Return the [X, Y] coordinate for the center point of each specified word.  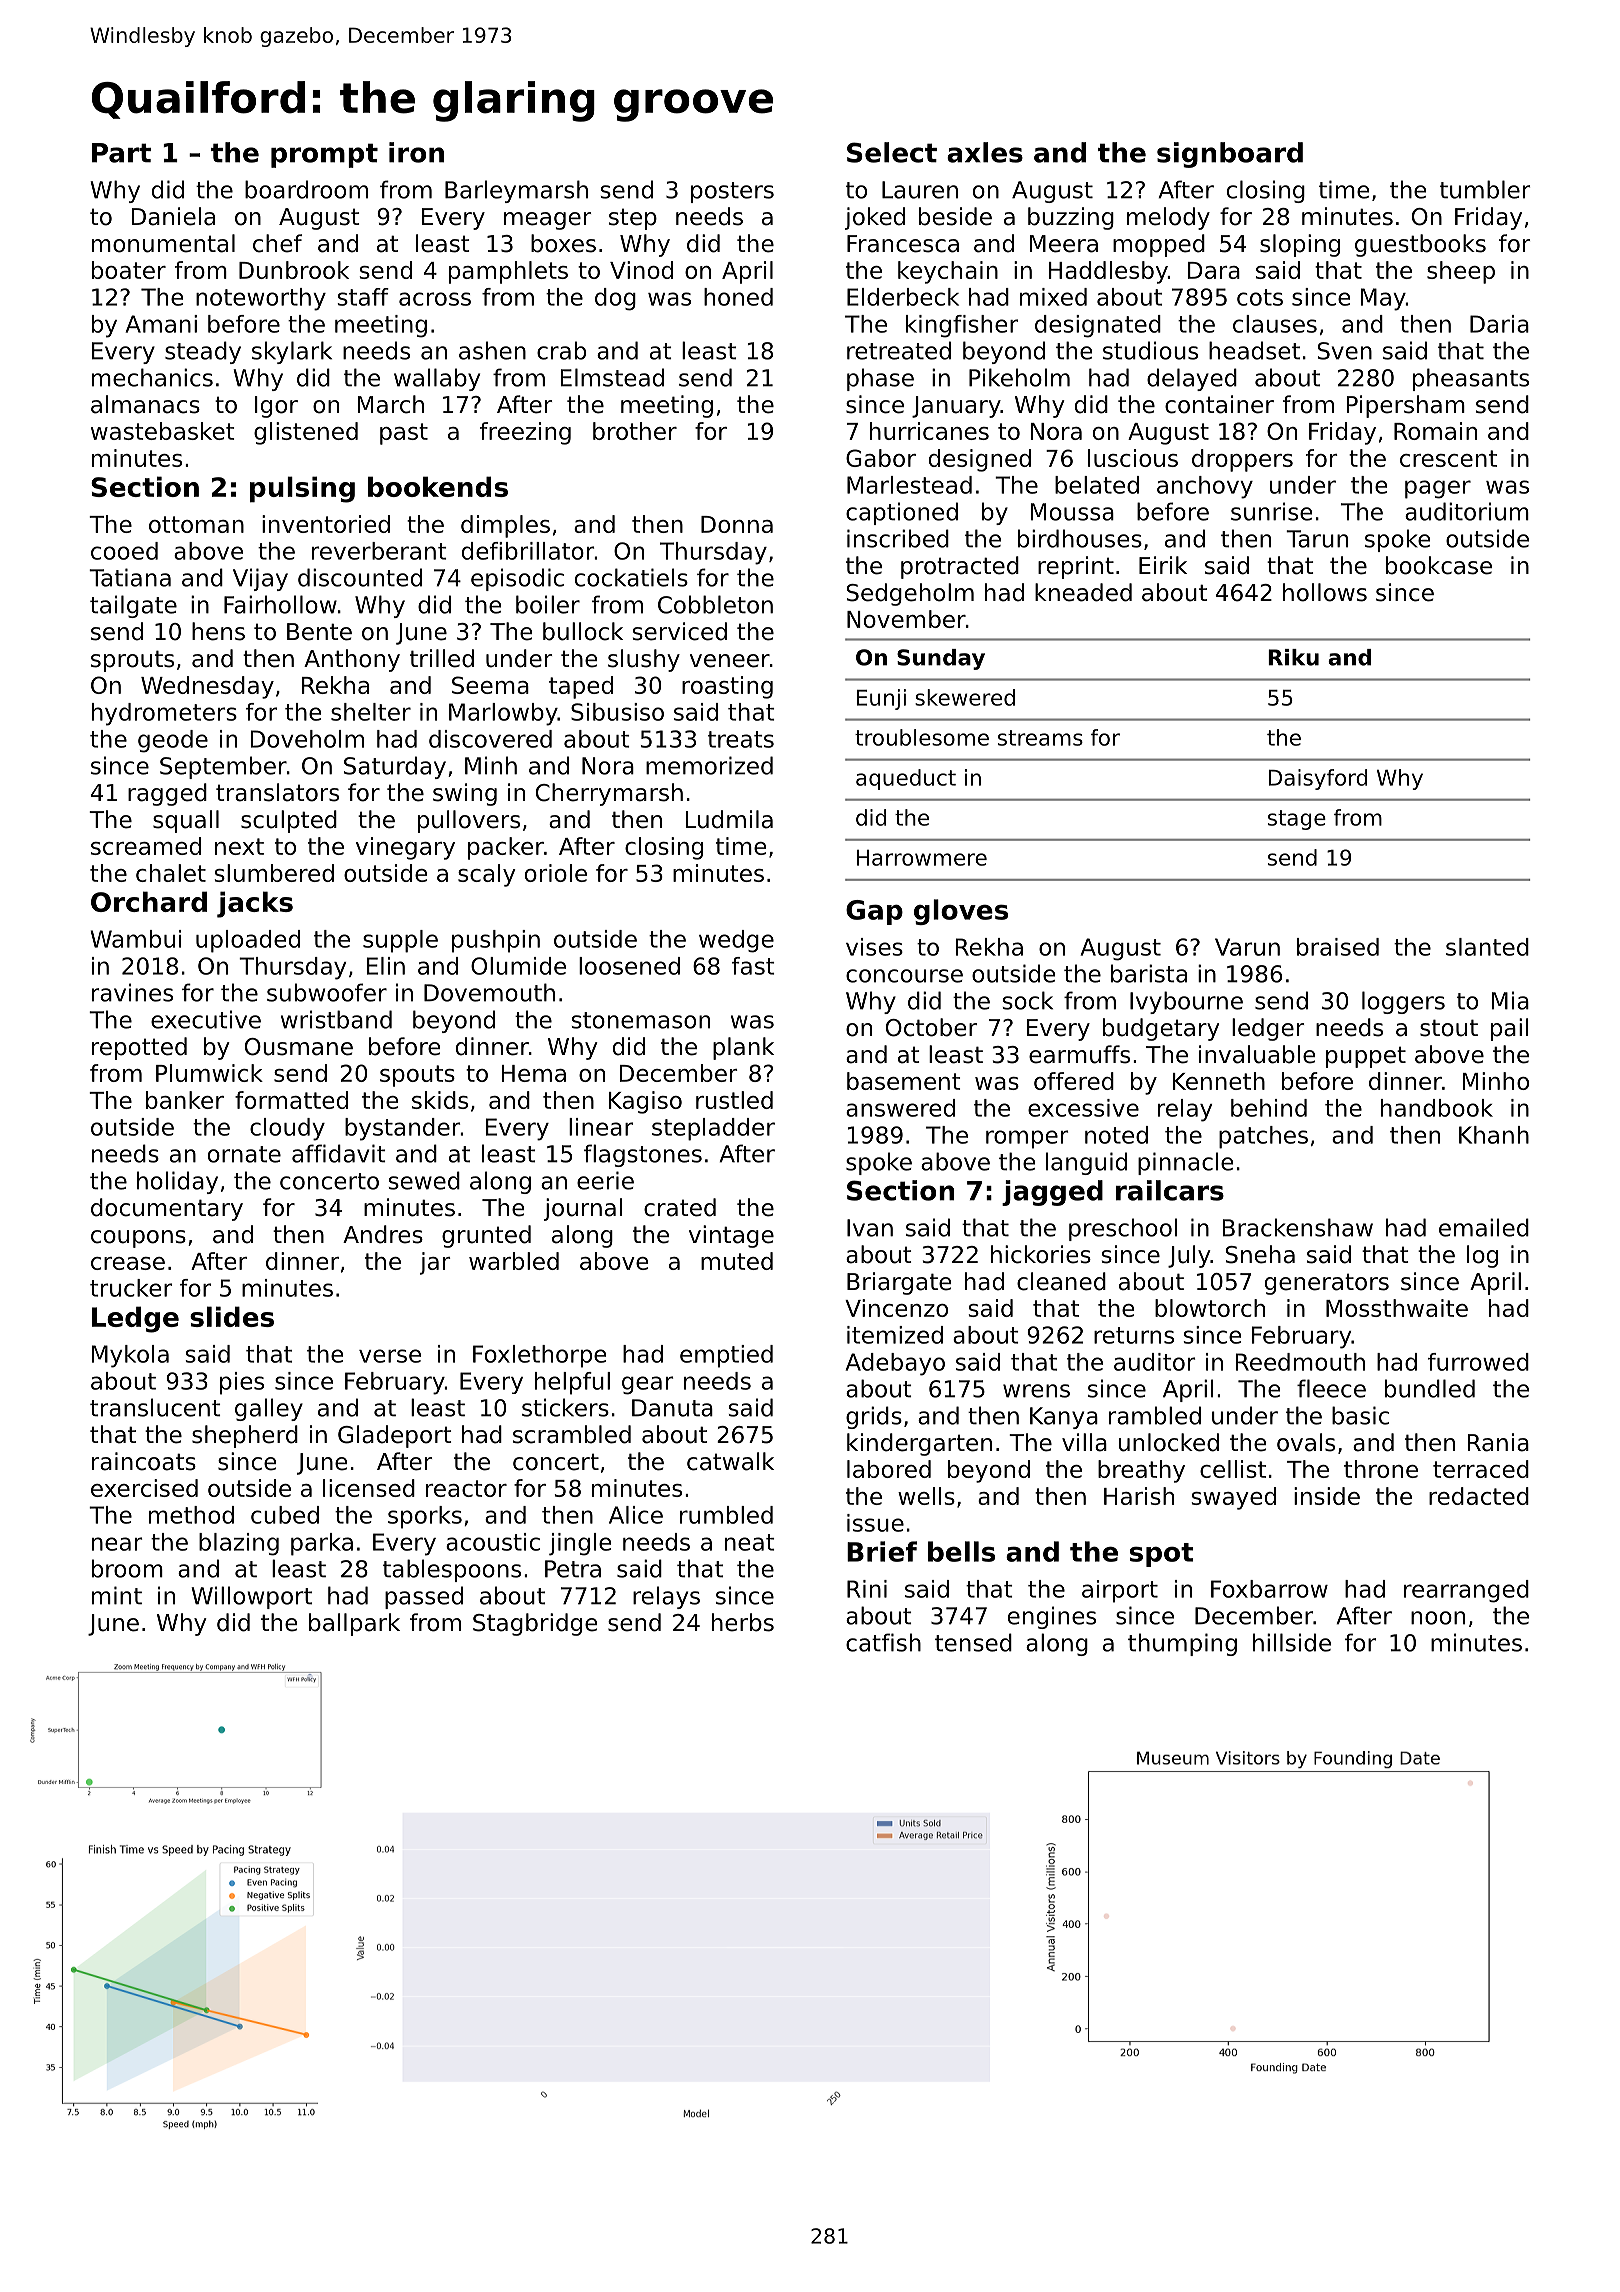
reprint [1076, 567]
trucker [131, 1288]
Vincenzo [896, 1308]
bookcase [1439, 565]
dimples [505, 526]
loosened [629, 966]
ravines [132, 992]
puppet [1366, 1057]
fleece [1331, 1388]
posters [732, 192]
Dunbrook [294, 270]
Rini [867, 1589]
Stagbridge [535, 1624]
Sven [1345, 351]
